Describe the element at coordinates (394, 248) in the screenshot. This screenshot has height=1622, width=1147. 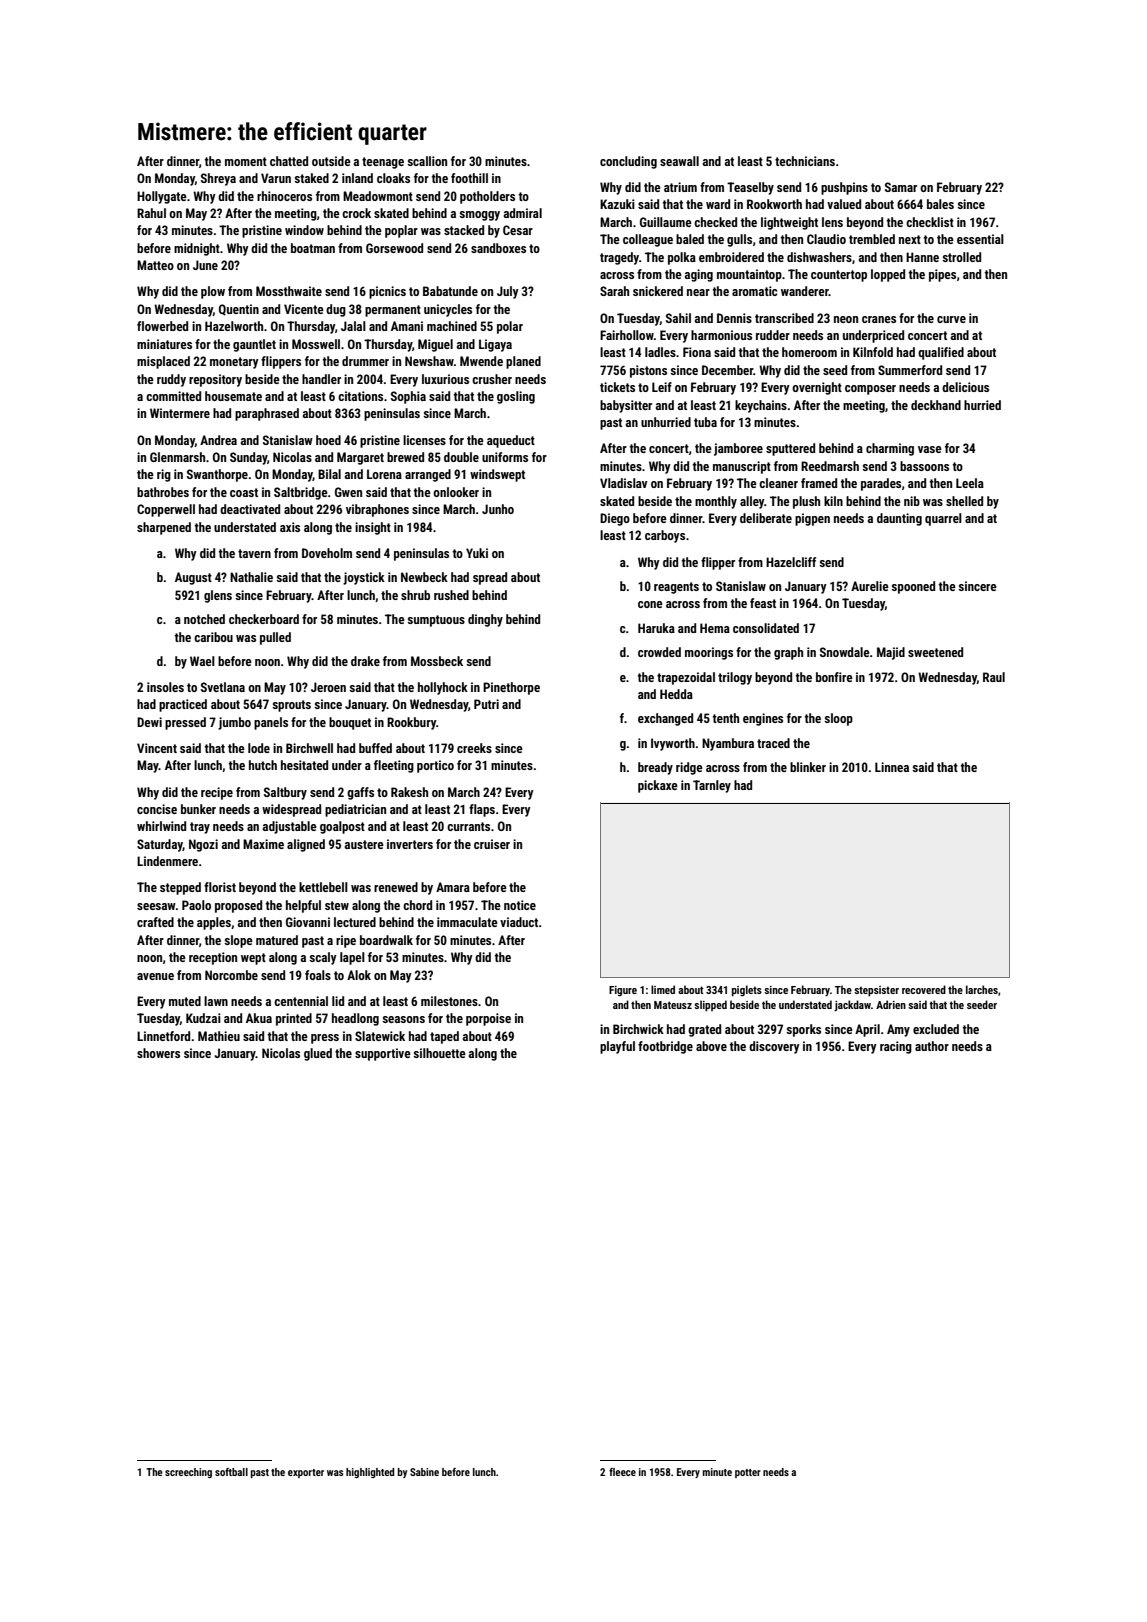
I see `Gorsewood` at that location.
